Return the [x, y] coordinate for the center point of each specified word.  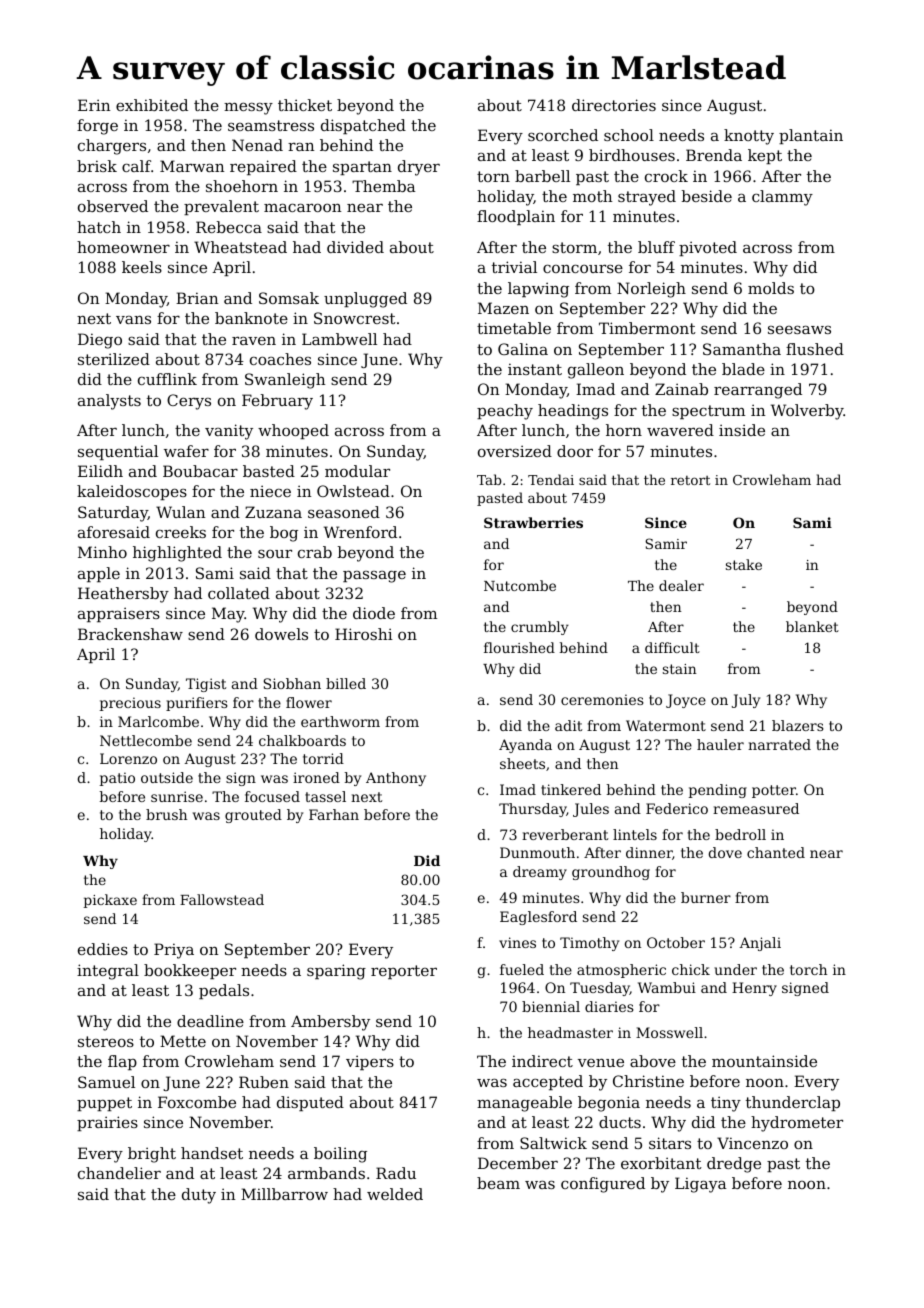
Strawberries [533, 522]
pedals [224, 991]
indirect [542, 1061]
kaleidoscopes [132, 492]
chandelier [119, 1173]
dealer [681, 585]
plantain [811, 136]
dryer [419, 168]
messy [248, 108]
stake [744, 564]
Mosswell [669, 1032]
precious [130, 704]
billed [346, 683]
